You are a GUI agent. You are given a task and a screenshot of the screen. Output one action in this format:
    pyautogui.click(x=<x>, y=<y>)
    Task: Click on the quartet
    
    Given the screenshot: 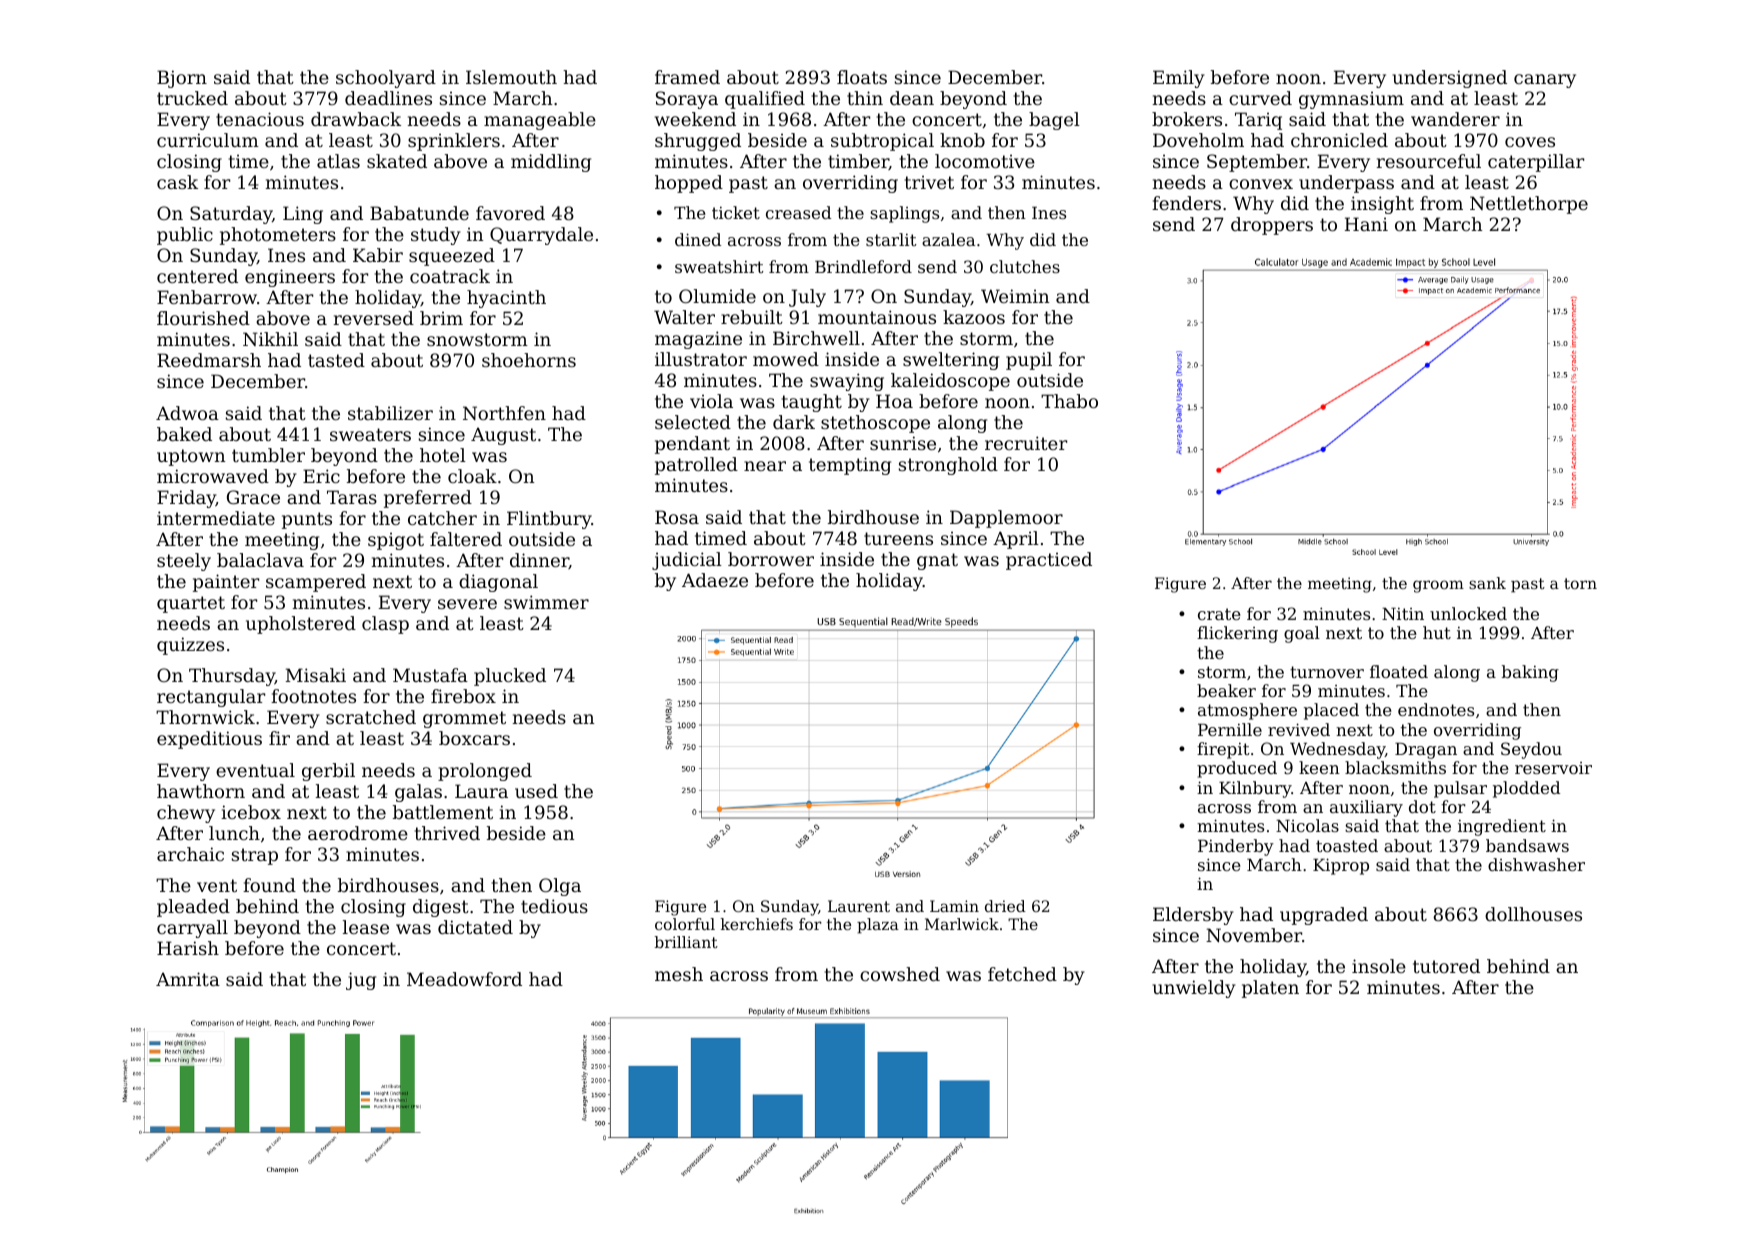 What is the action you would take?
    pyautogui.click(x=191, y=604)
